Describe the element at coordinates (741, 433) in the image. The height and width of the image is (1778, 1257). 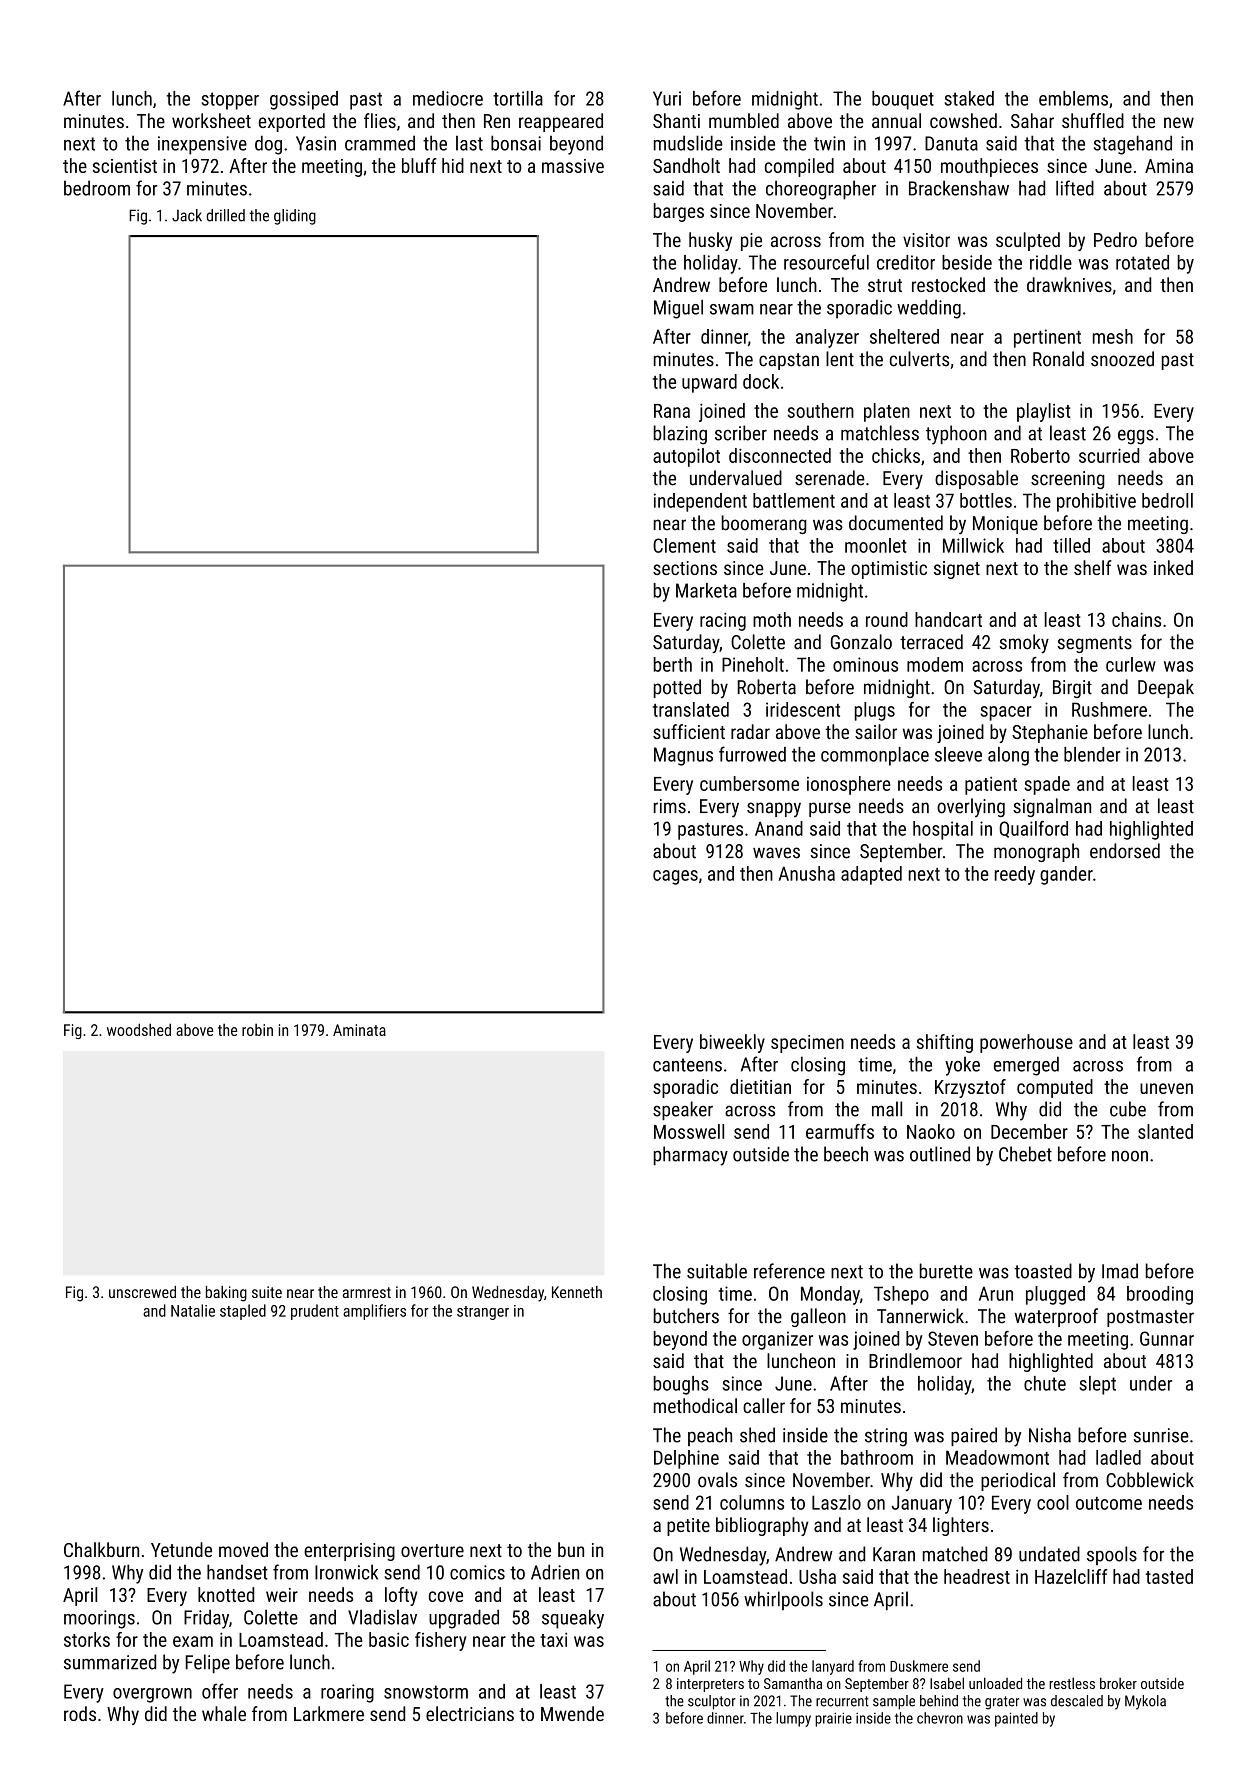
I see `scriber` at that location.
